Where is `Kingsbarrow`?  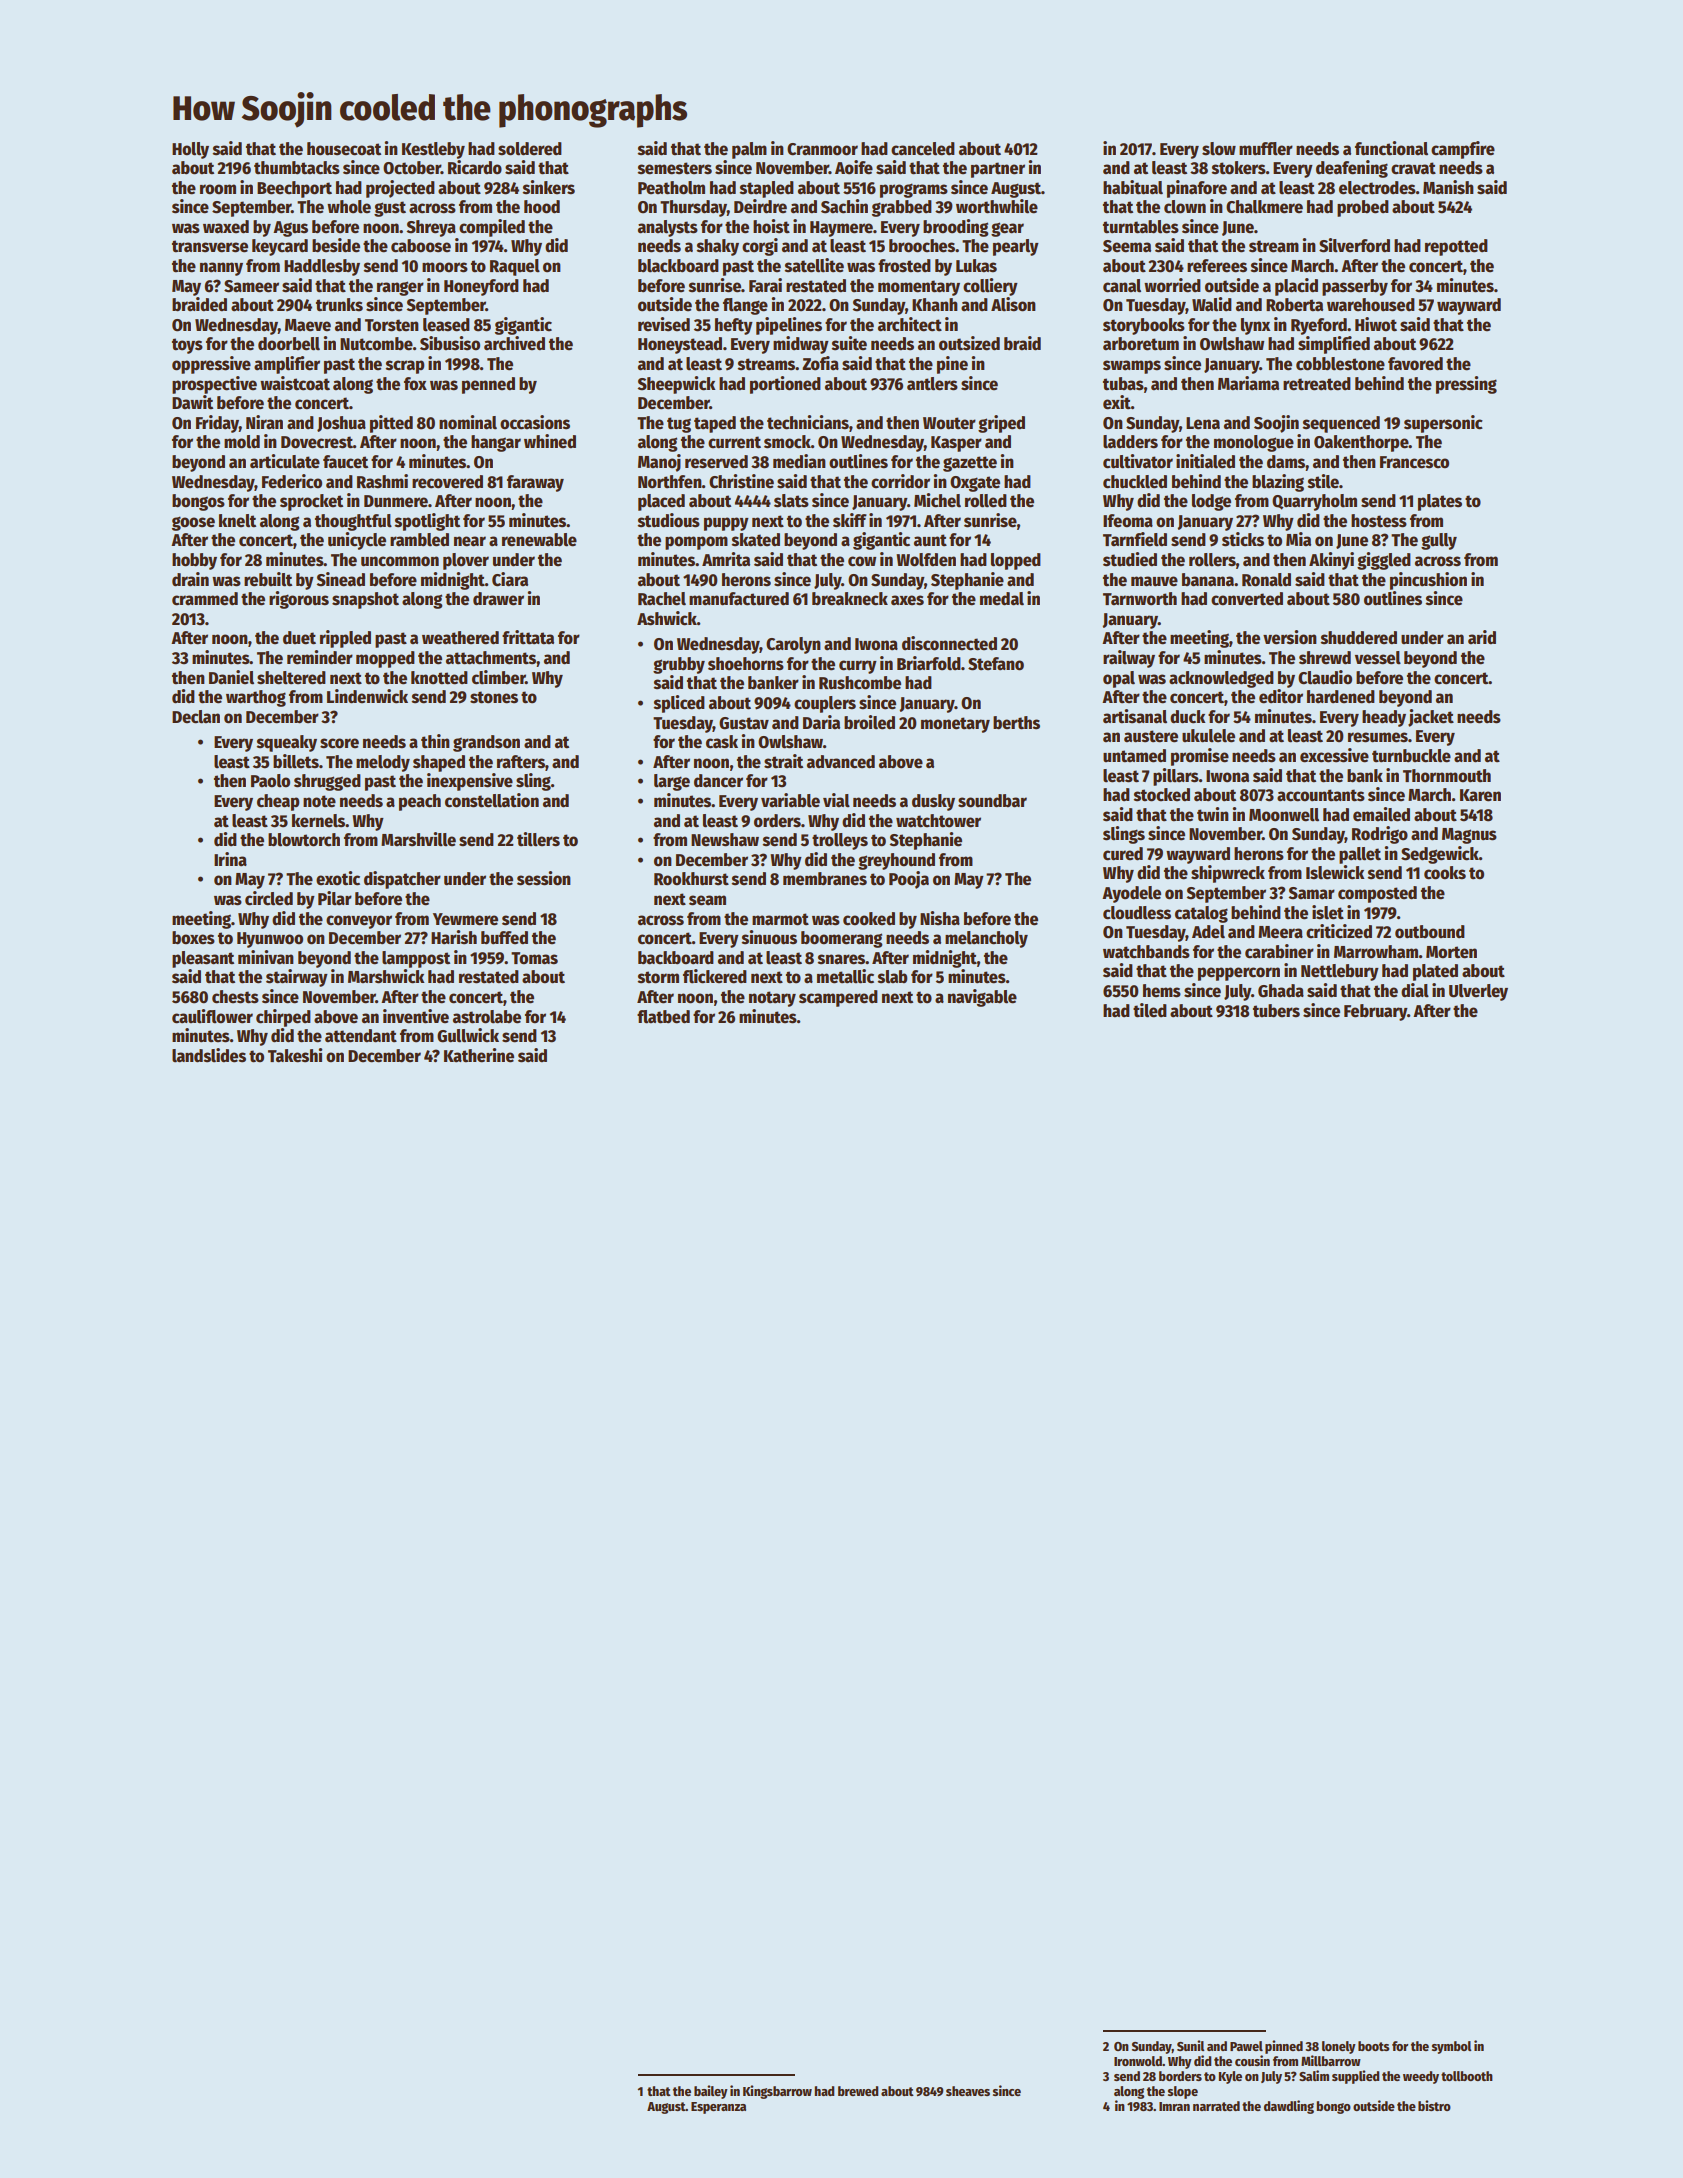 Kingsbarrow is located at coordinates (777, 2092).
